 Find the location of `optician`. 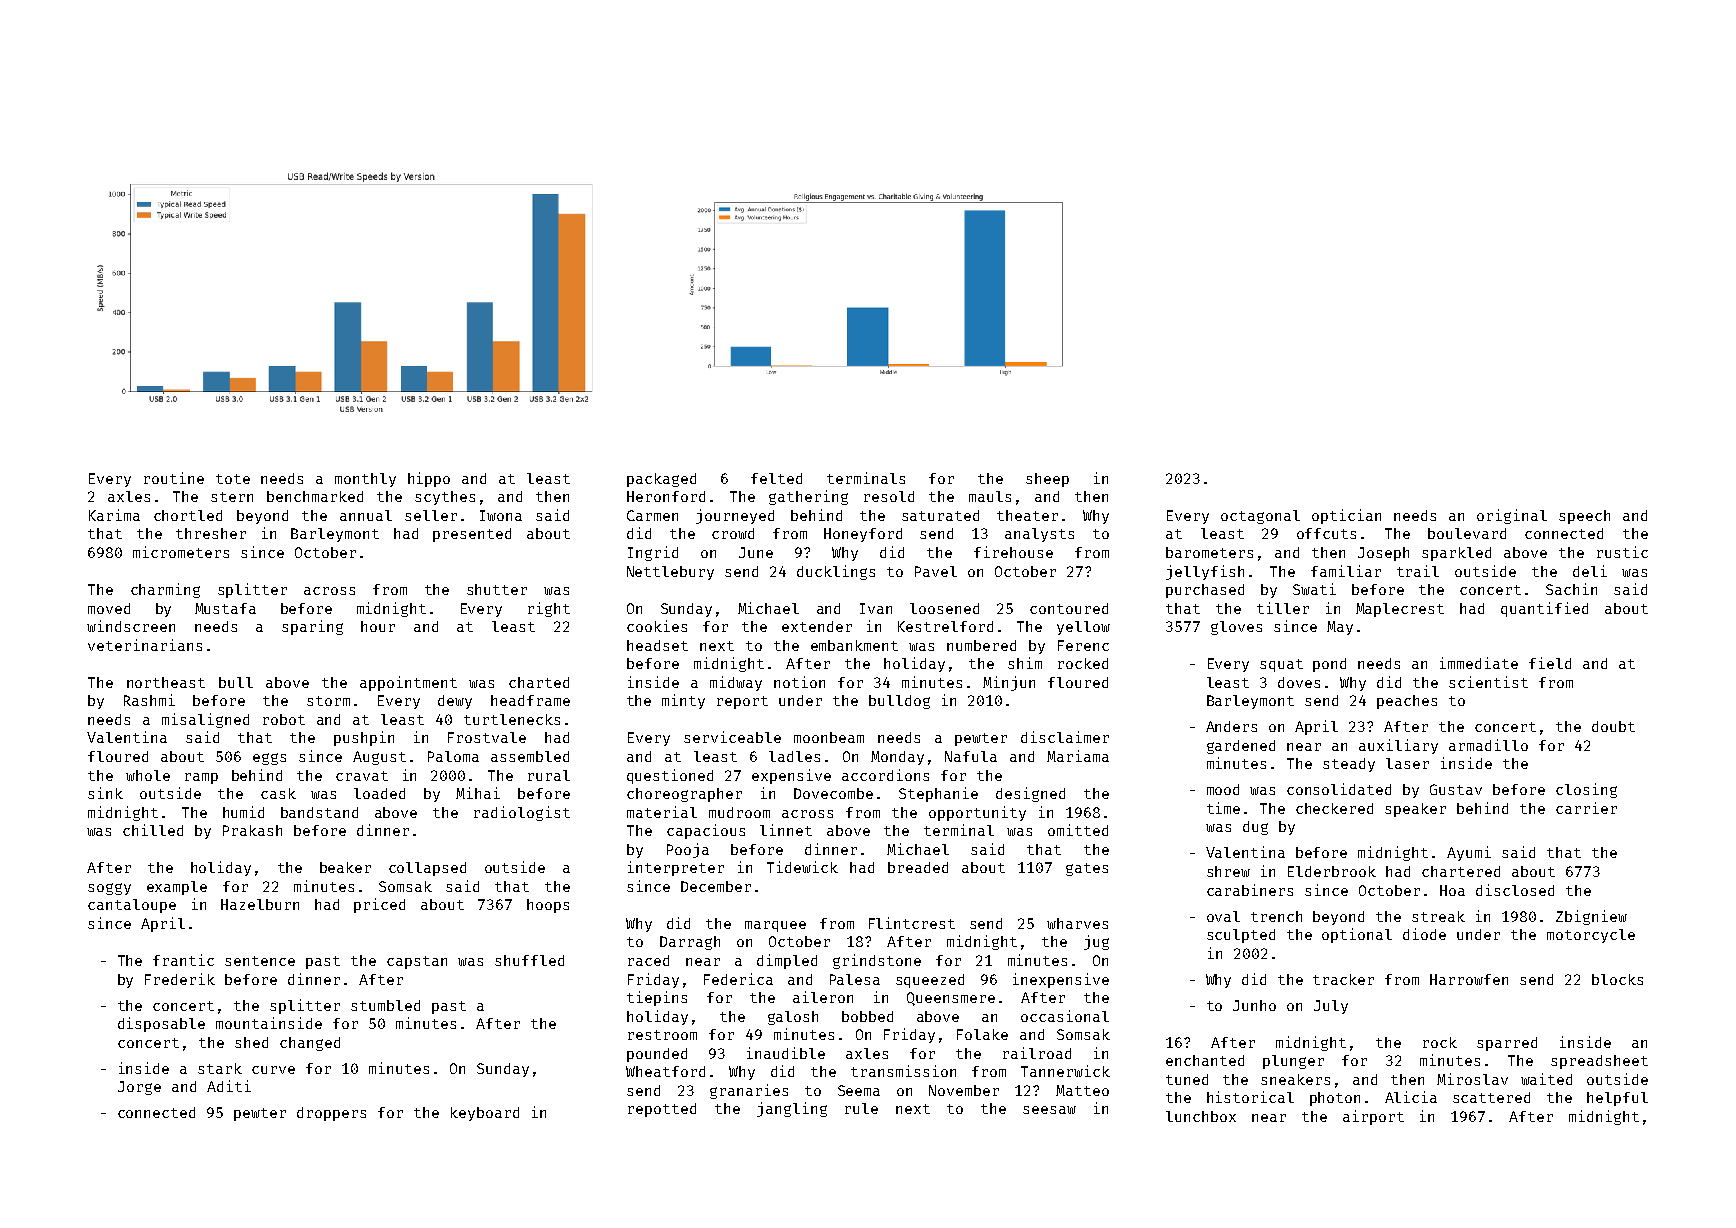

optician is located at coordinates (1346, 516).
